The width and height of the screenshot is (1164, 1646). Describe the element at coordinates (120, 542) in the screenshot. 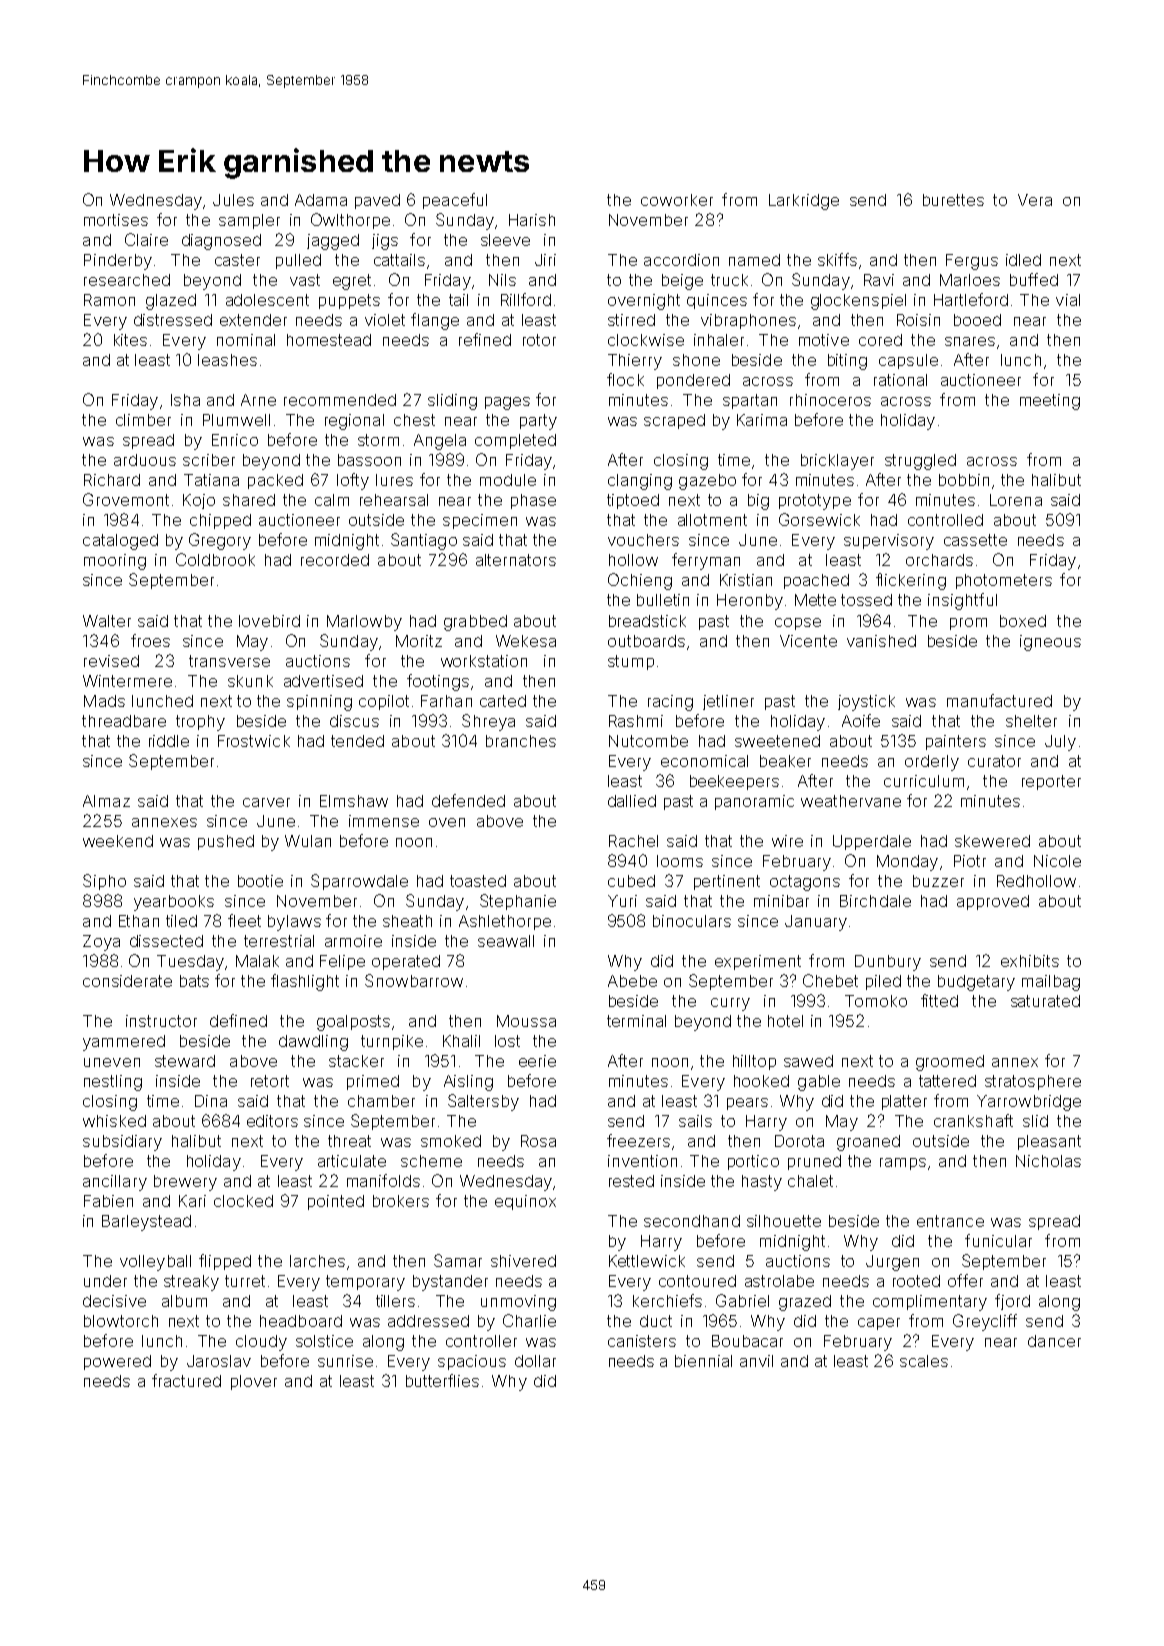

I see `cataloged` at that location.
